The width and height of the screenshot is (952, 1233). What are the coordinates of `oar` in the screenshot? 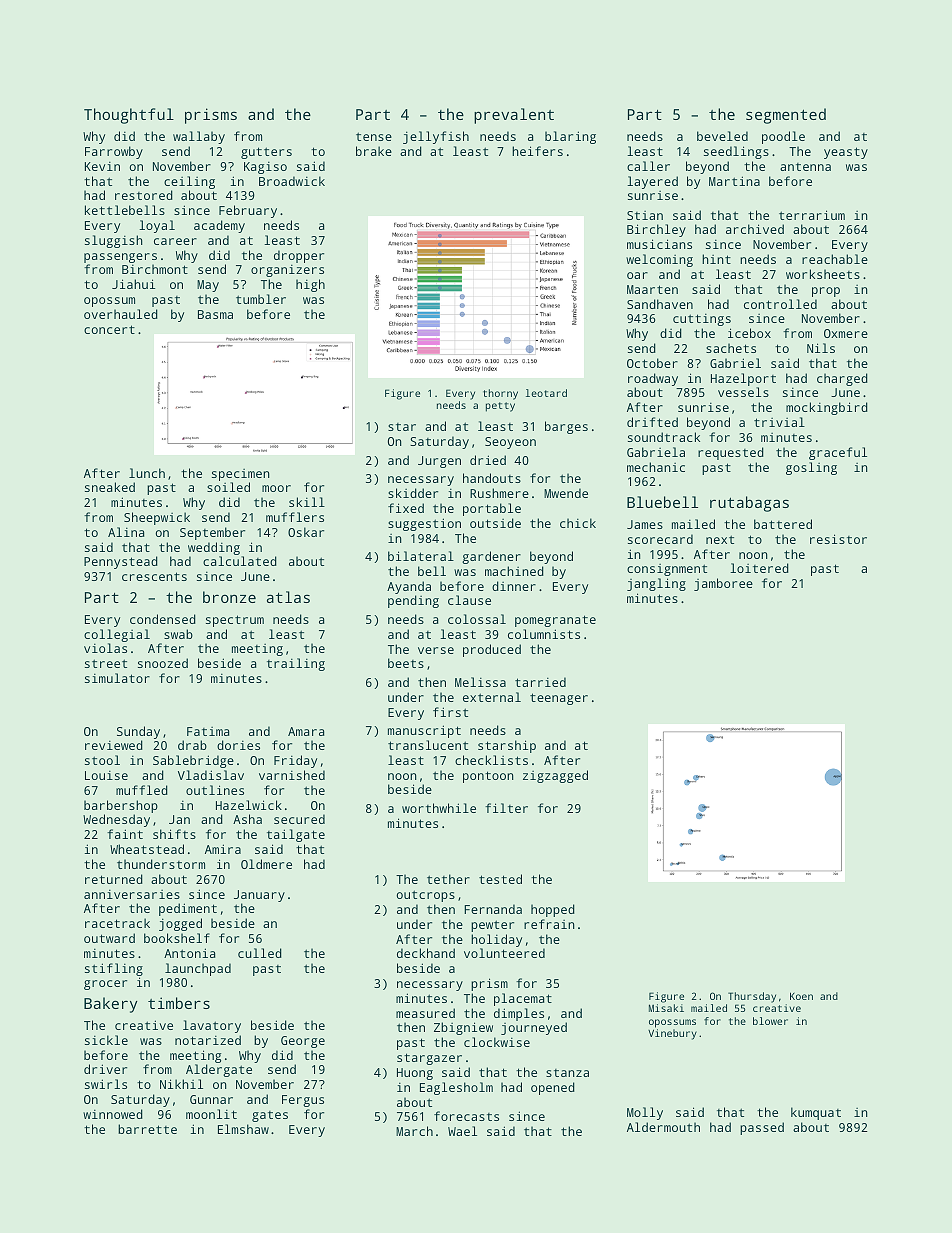 It's located at (637, 275).
